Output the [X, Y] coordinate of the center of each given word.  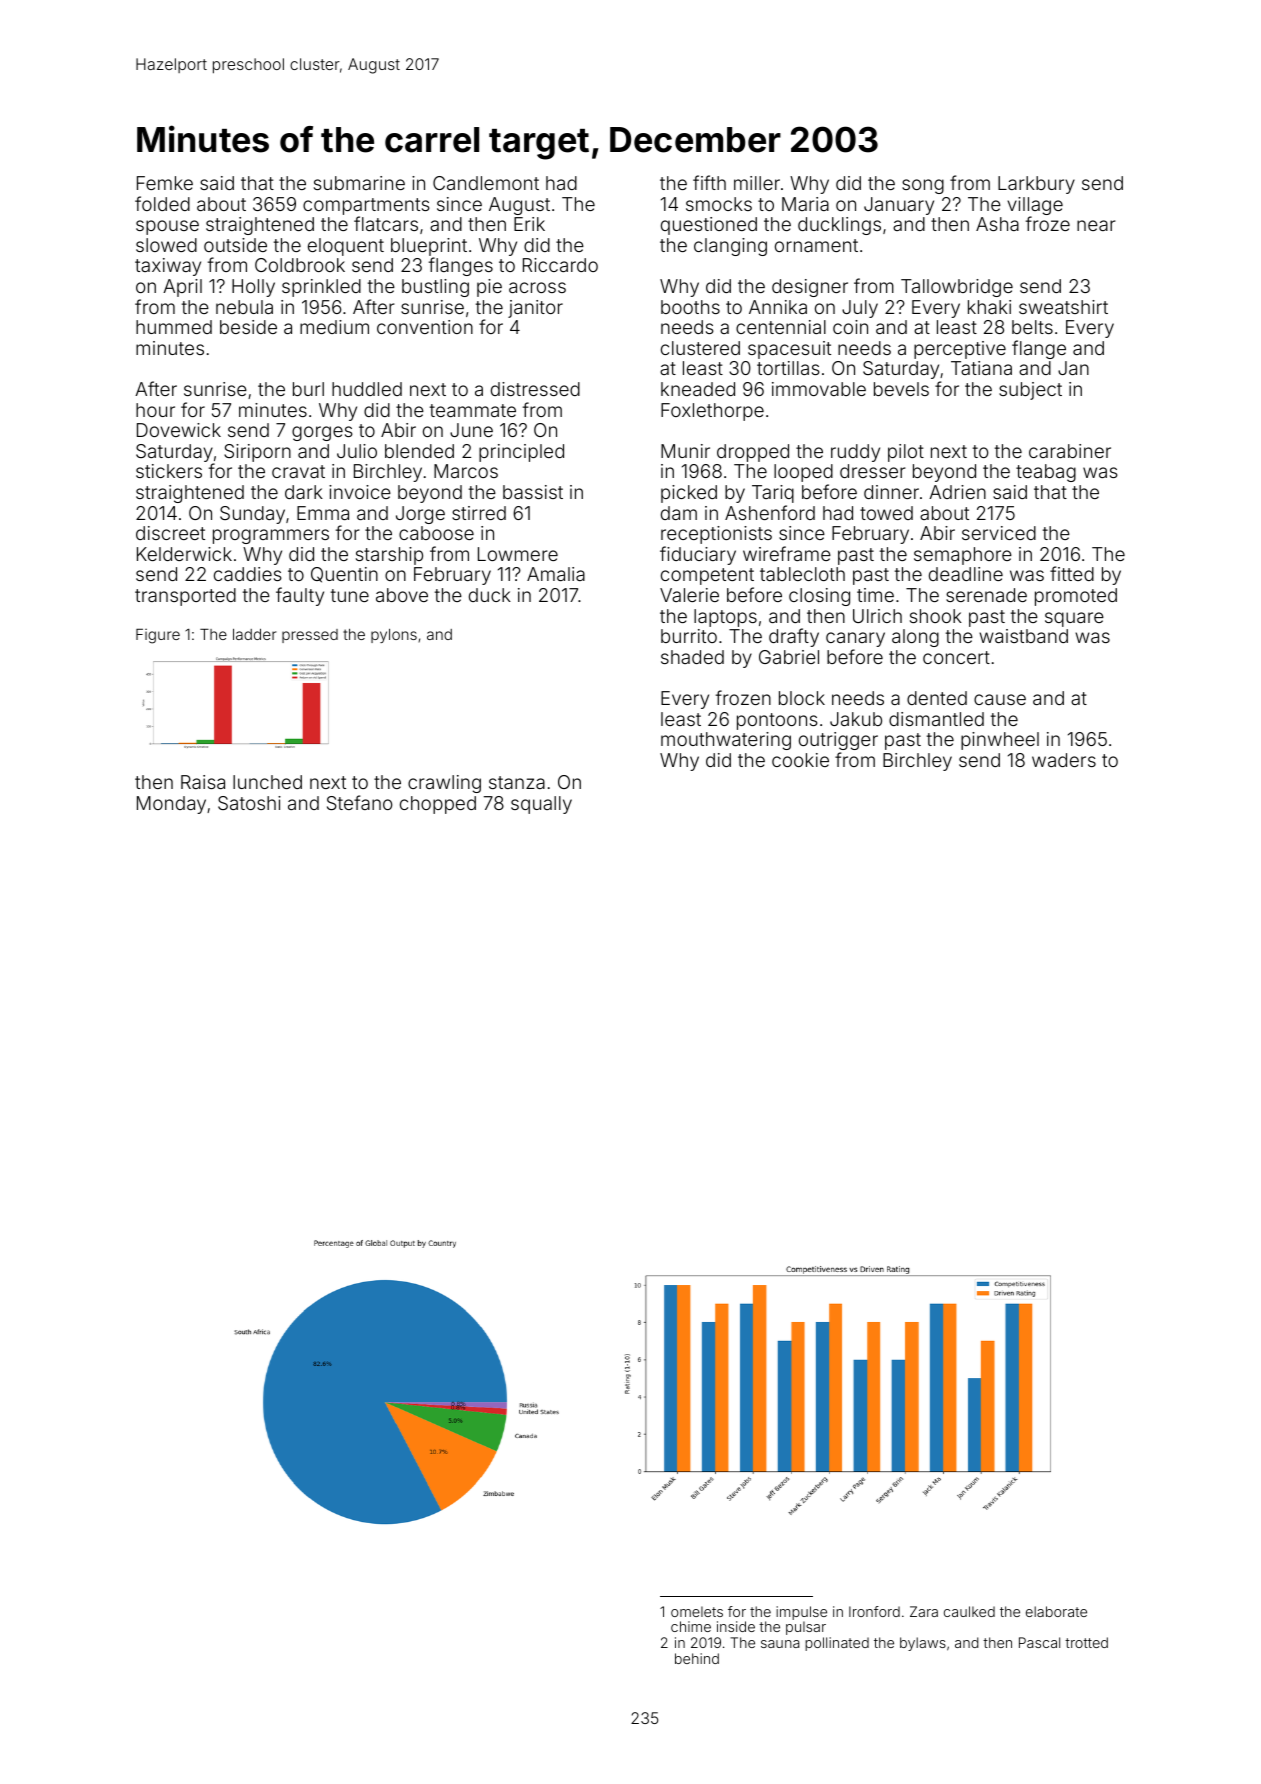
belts [1032, 327]
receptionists [716, 535]
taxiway [168, 267]
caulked [969, 1611]
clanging [730, 247]
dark [304, 492]
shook [936, 616]
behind [697, 1658]
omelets [697, 1611]
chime [691, 1626]
